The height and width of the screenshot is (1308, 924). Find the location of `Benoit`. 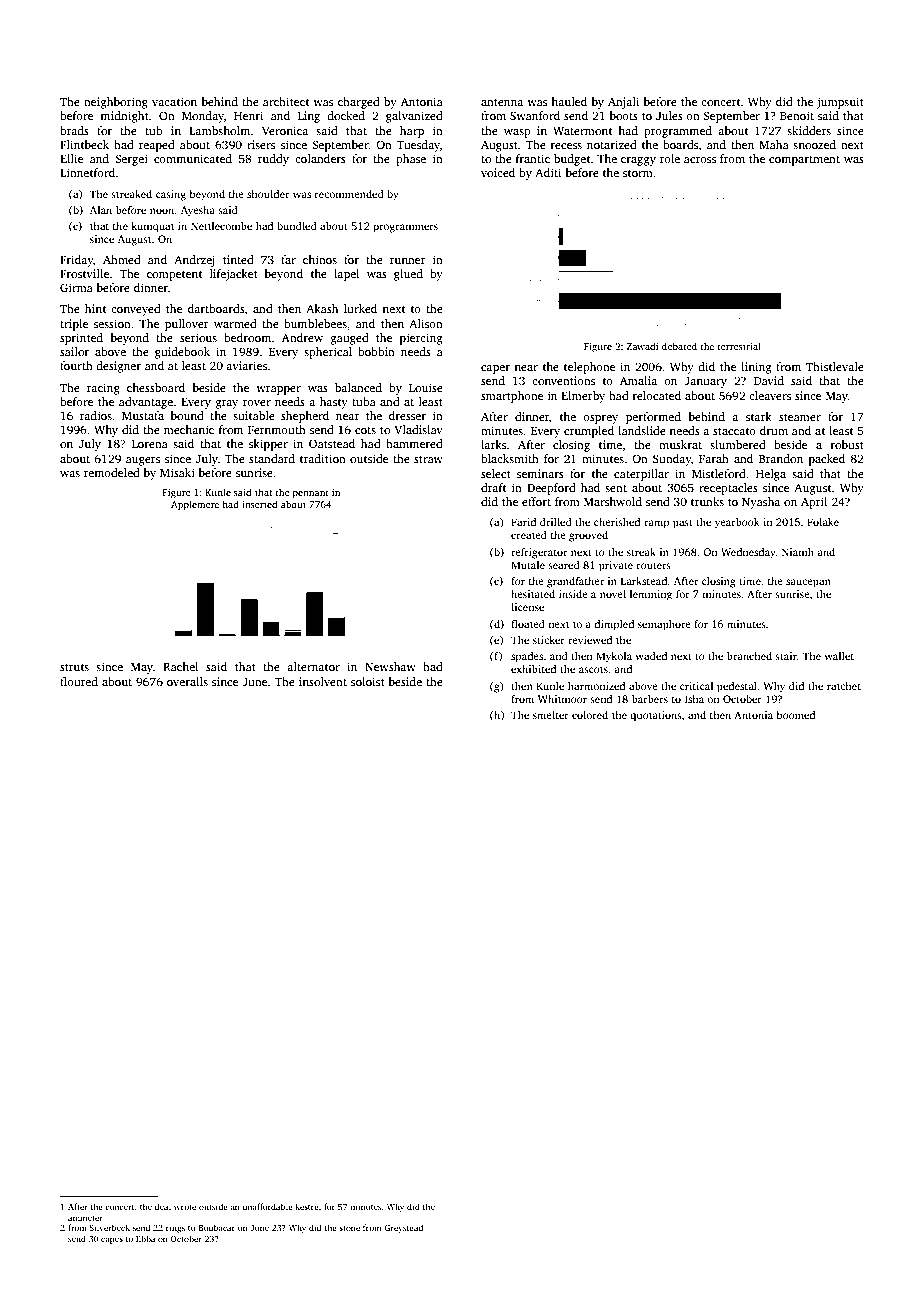

Benoit is located at coordinates (797, 115).
